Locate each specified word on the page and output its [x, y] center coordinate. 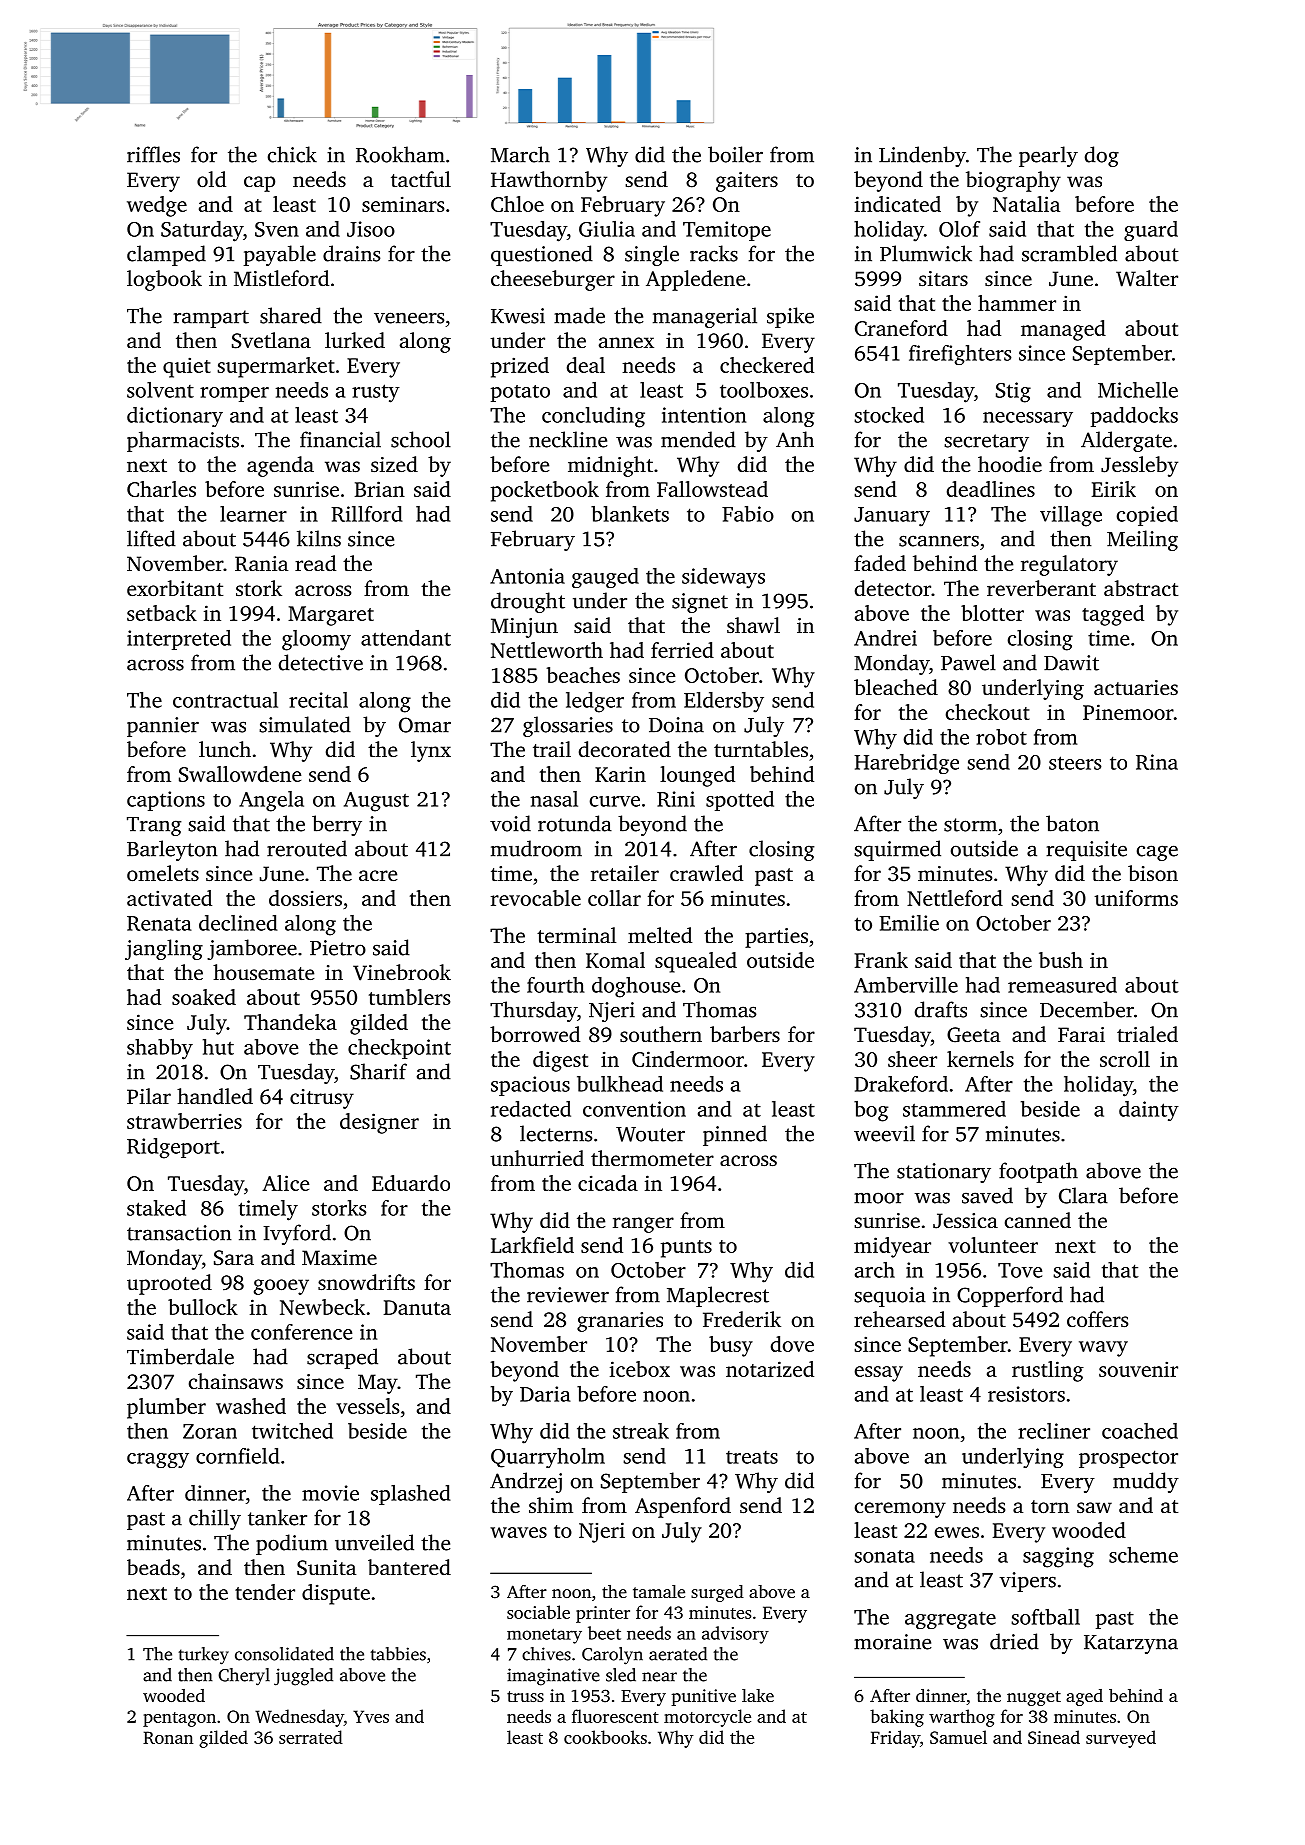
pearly [1048, 156]
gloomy [316, 640]
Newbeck [322, 1307]
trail [552, 749]
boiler [735, 154]
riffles [153, 154]
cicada [608, 1183]
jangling [164, 949]
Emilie [909, 923]
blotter [992, 613]
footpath [1038, 1172]
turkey [204, 1656]
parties [776, 938]
